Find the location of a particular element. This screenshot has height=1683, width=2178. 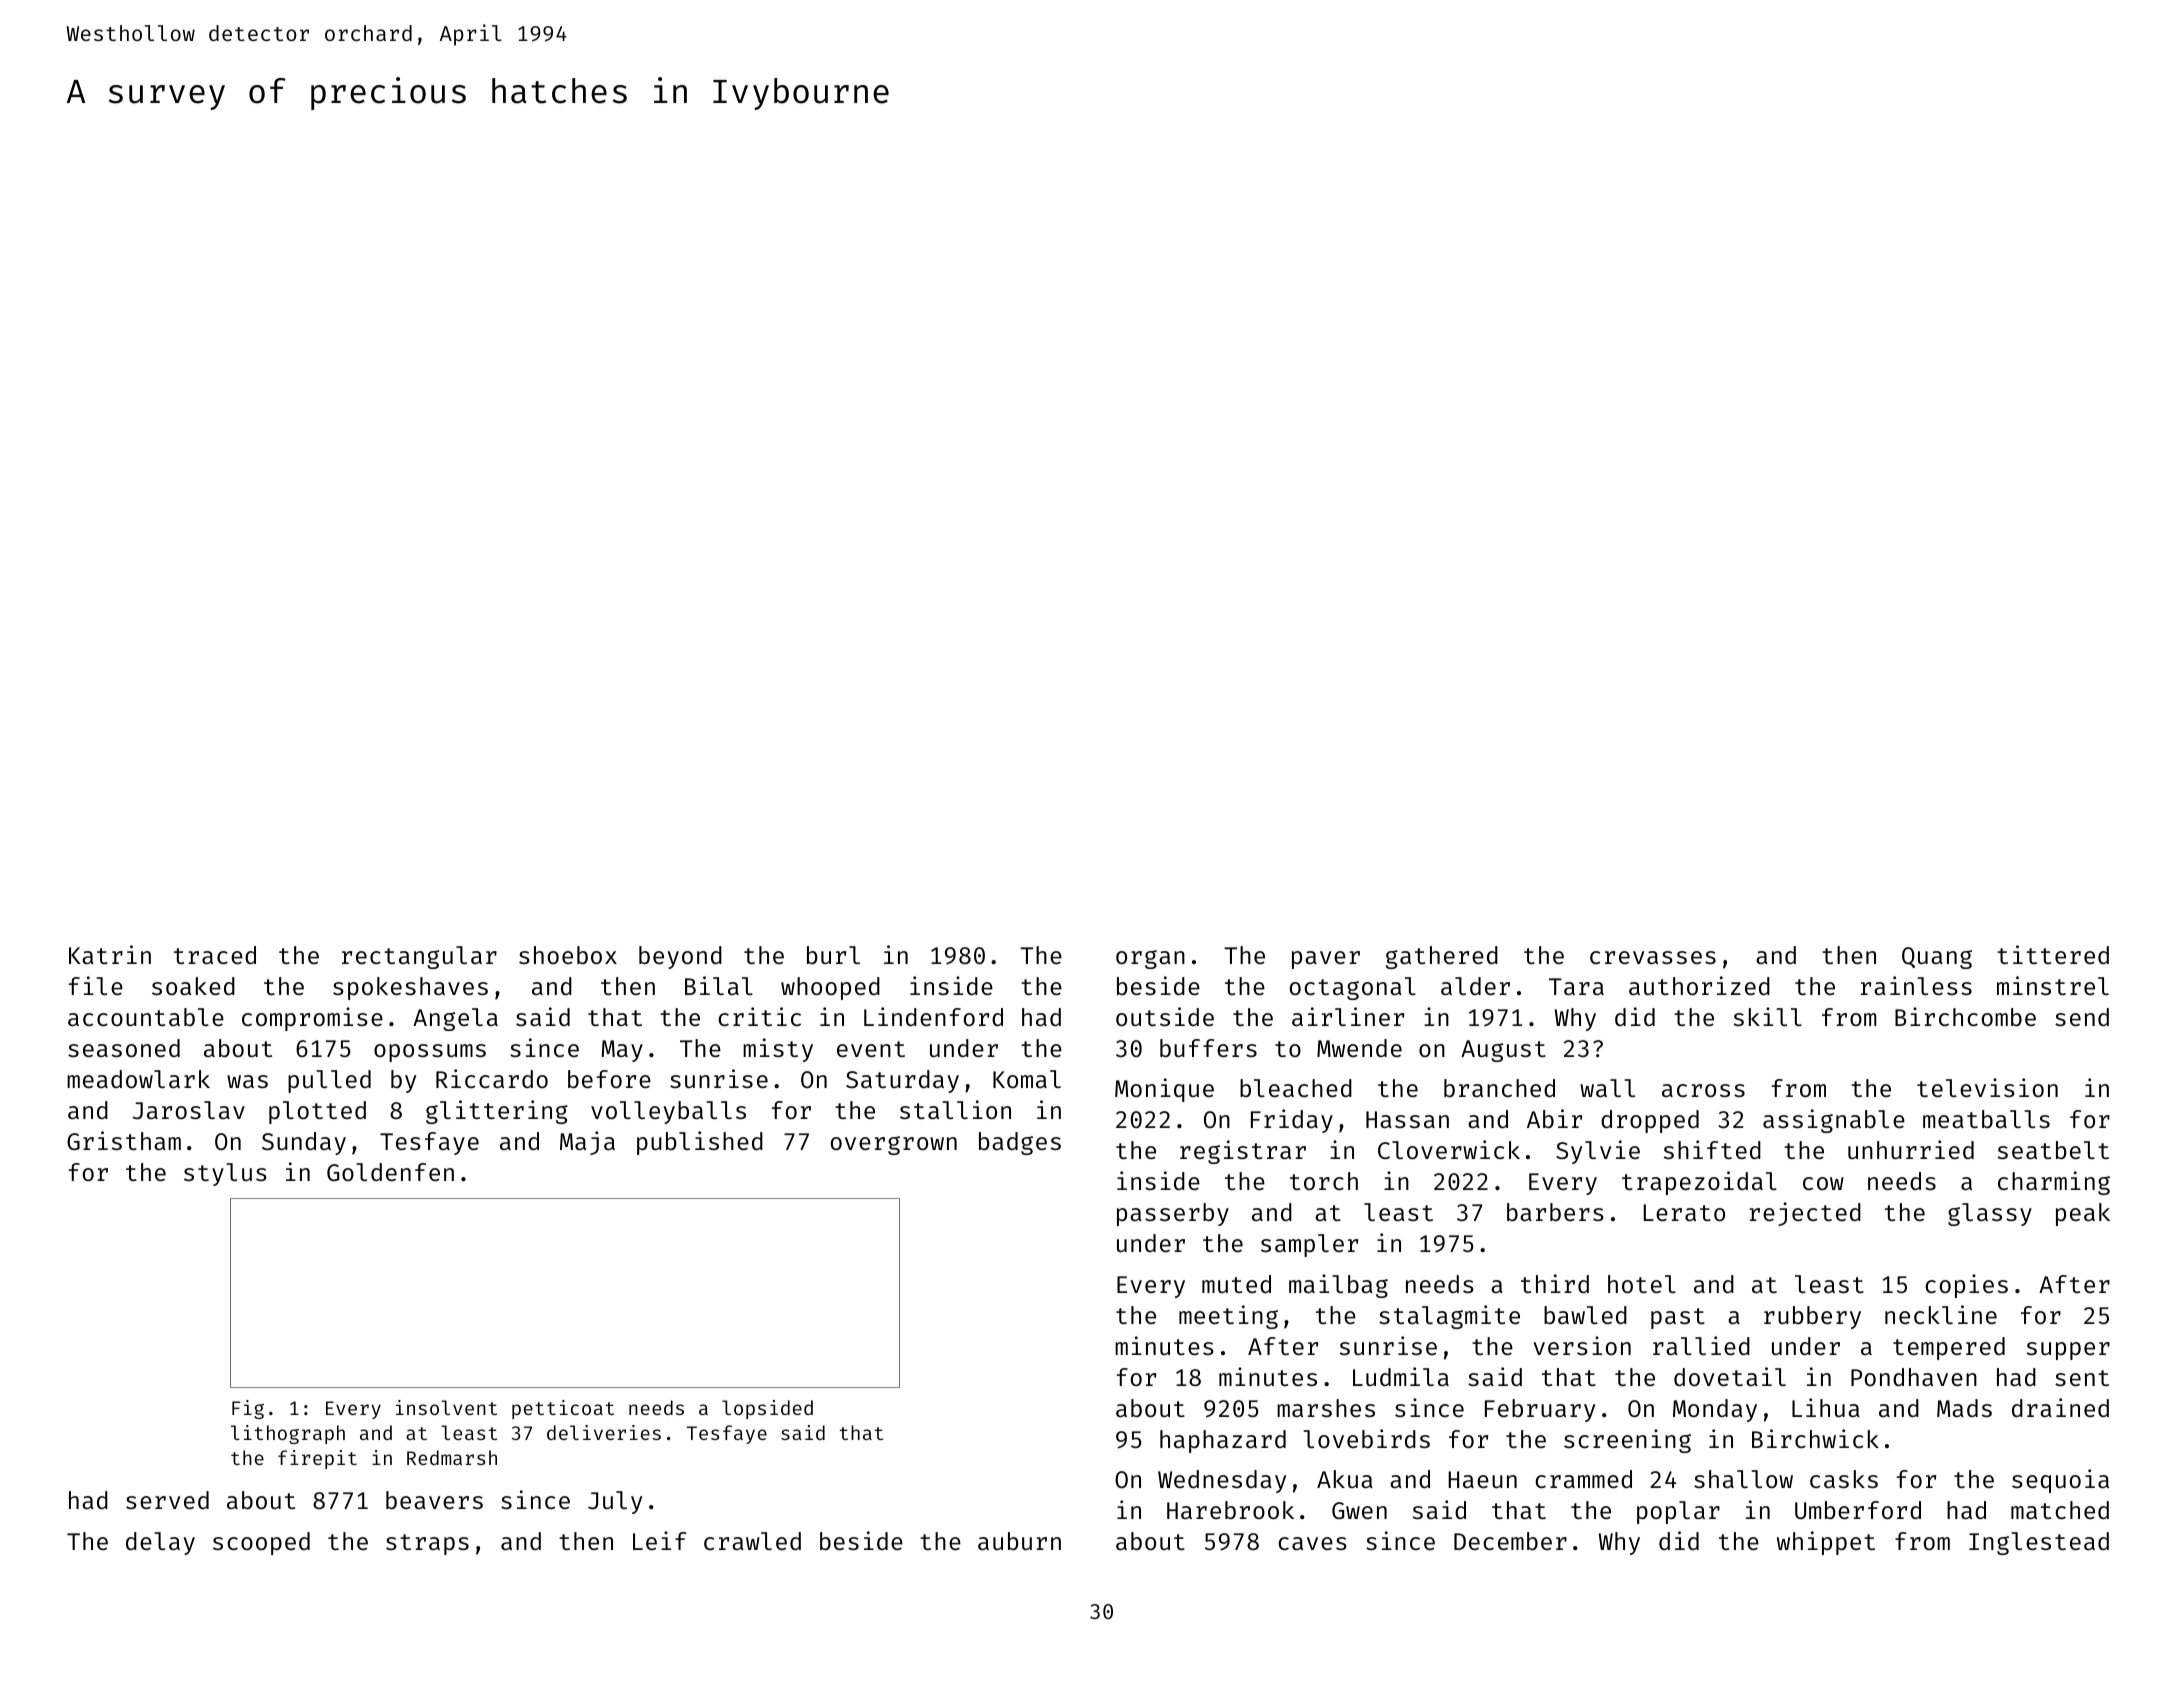

neckline is located at coordinates (1941, 1314).
